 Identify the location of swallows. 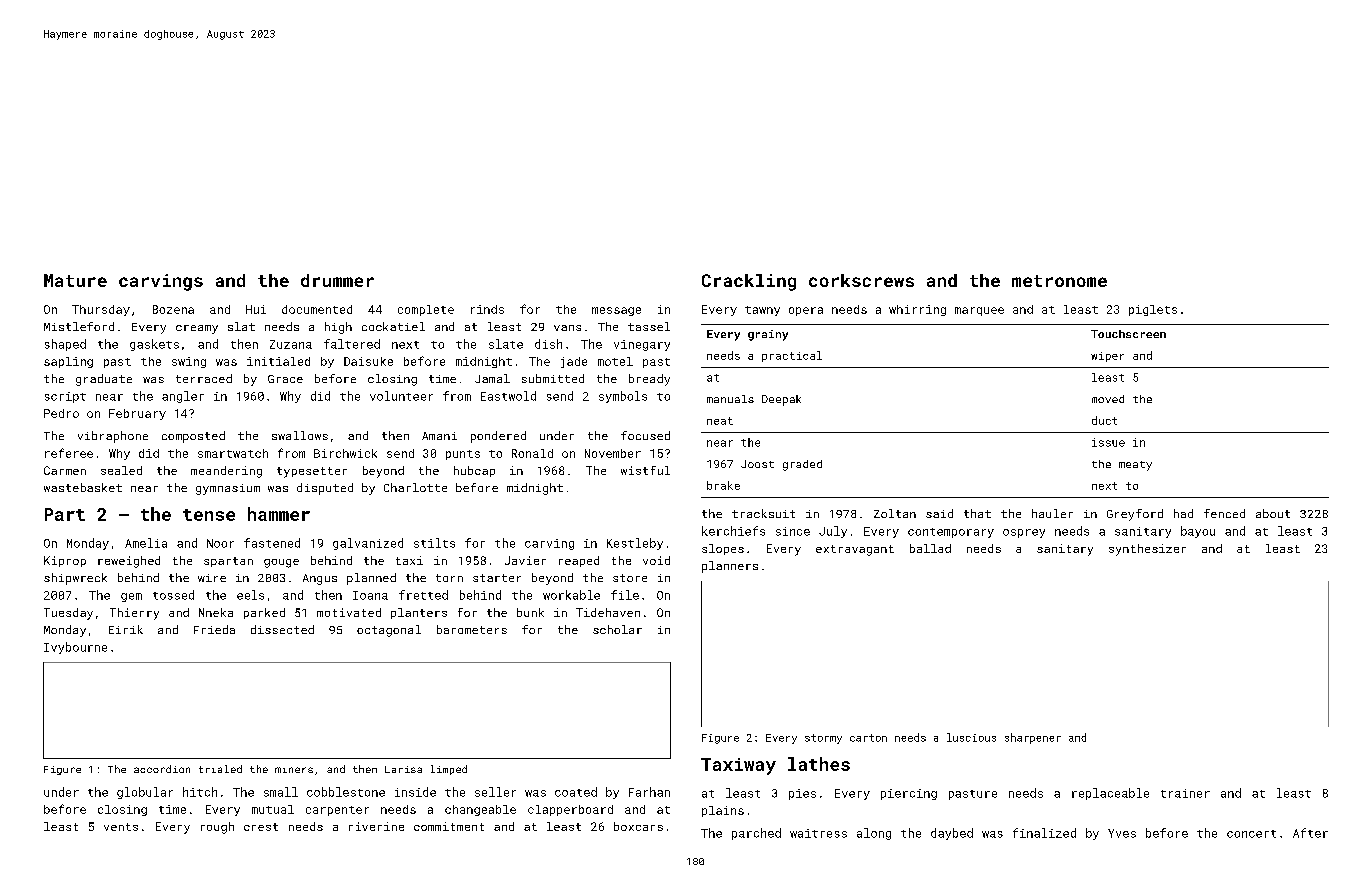
(300, 435).
